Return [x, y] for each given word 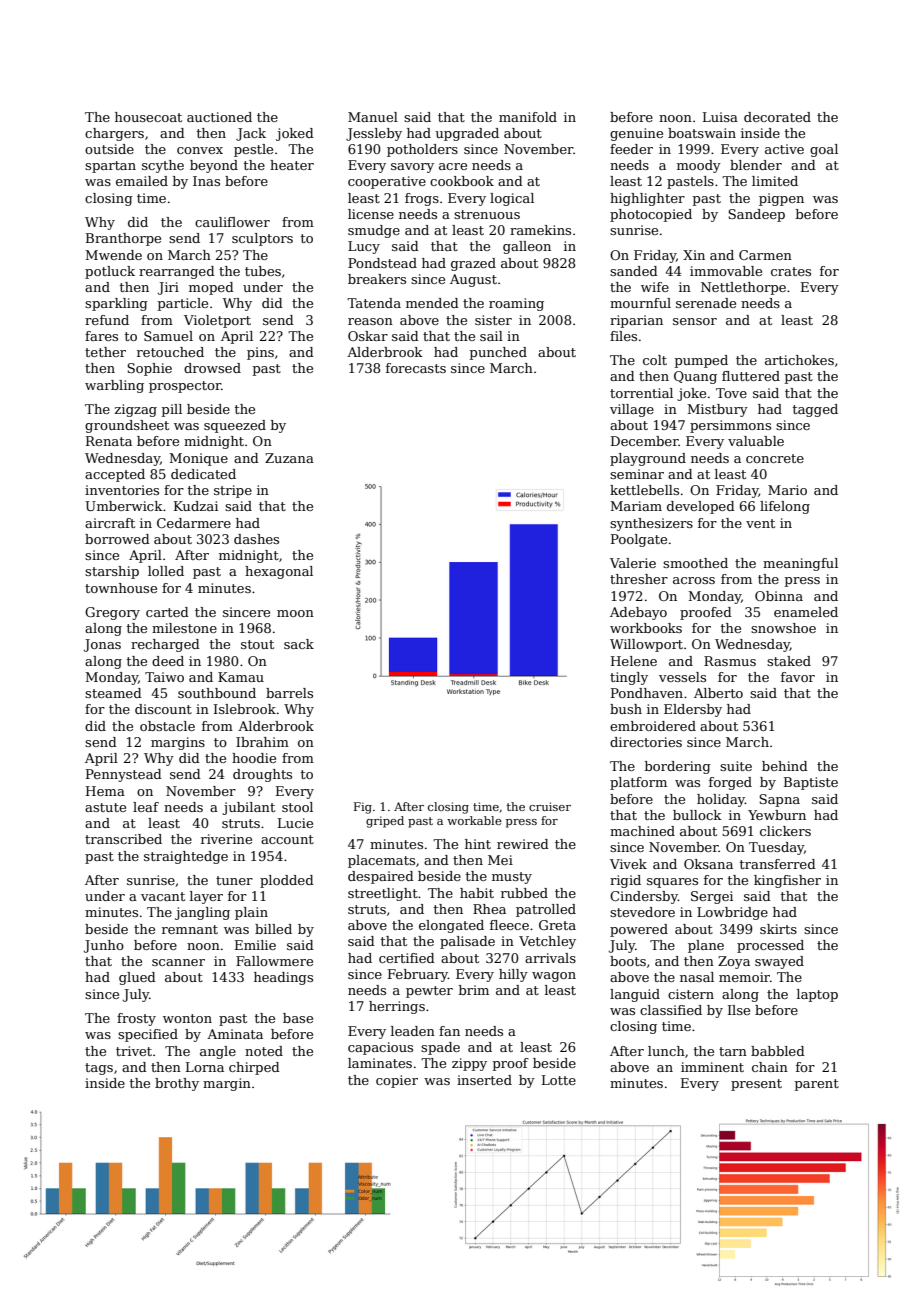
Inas [206, 181]
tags [99, 1069]
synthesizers [651, 524]
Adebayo [638, 613]
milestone [184, 628]
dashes [256, 539]
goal [824, 150]
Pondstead [382, 263]
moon [295, 613]
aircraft [110, 523]
